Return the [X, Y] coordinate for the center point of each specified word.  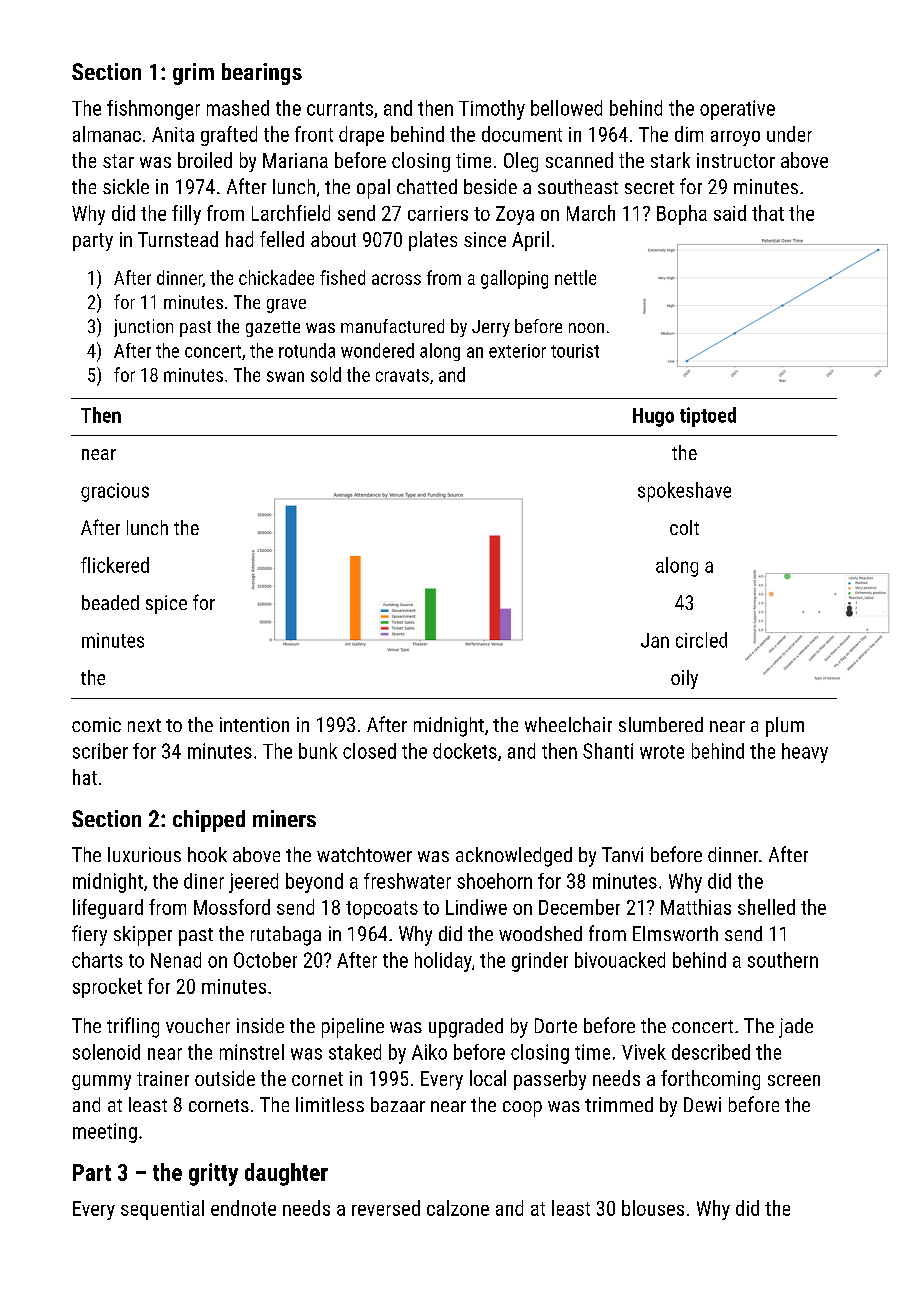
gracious [115, 492]
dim [689, 134]
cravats [402, 375]
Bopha [682, 215]
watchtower [364, 854]
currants [340, 109]
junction [143, 328]
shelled [766, 907]
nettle [575, 277]
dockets [465, 751]
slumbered [661, 724]
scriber [100, 751]
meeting [105, 1133]
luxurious [144, 854]
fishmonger [153, 110]
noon [586, 328]
